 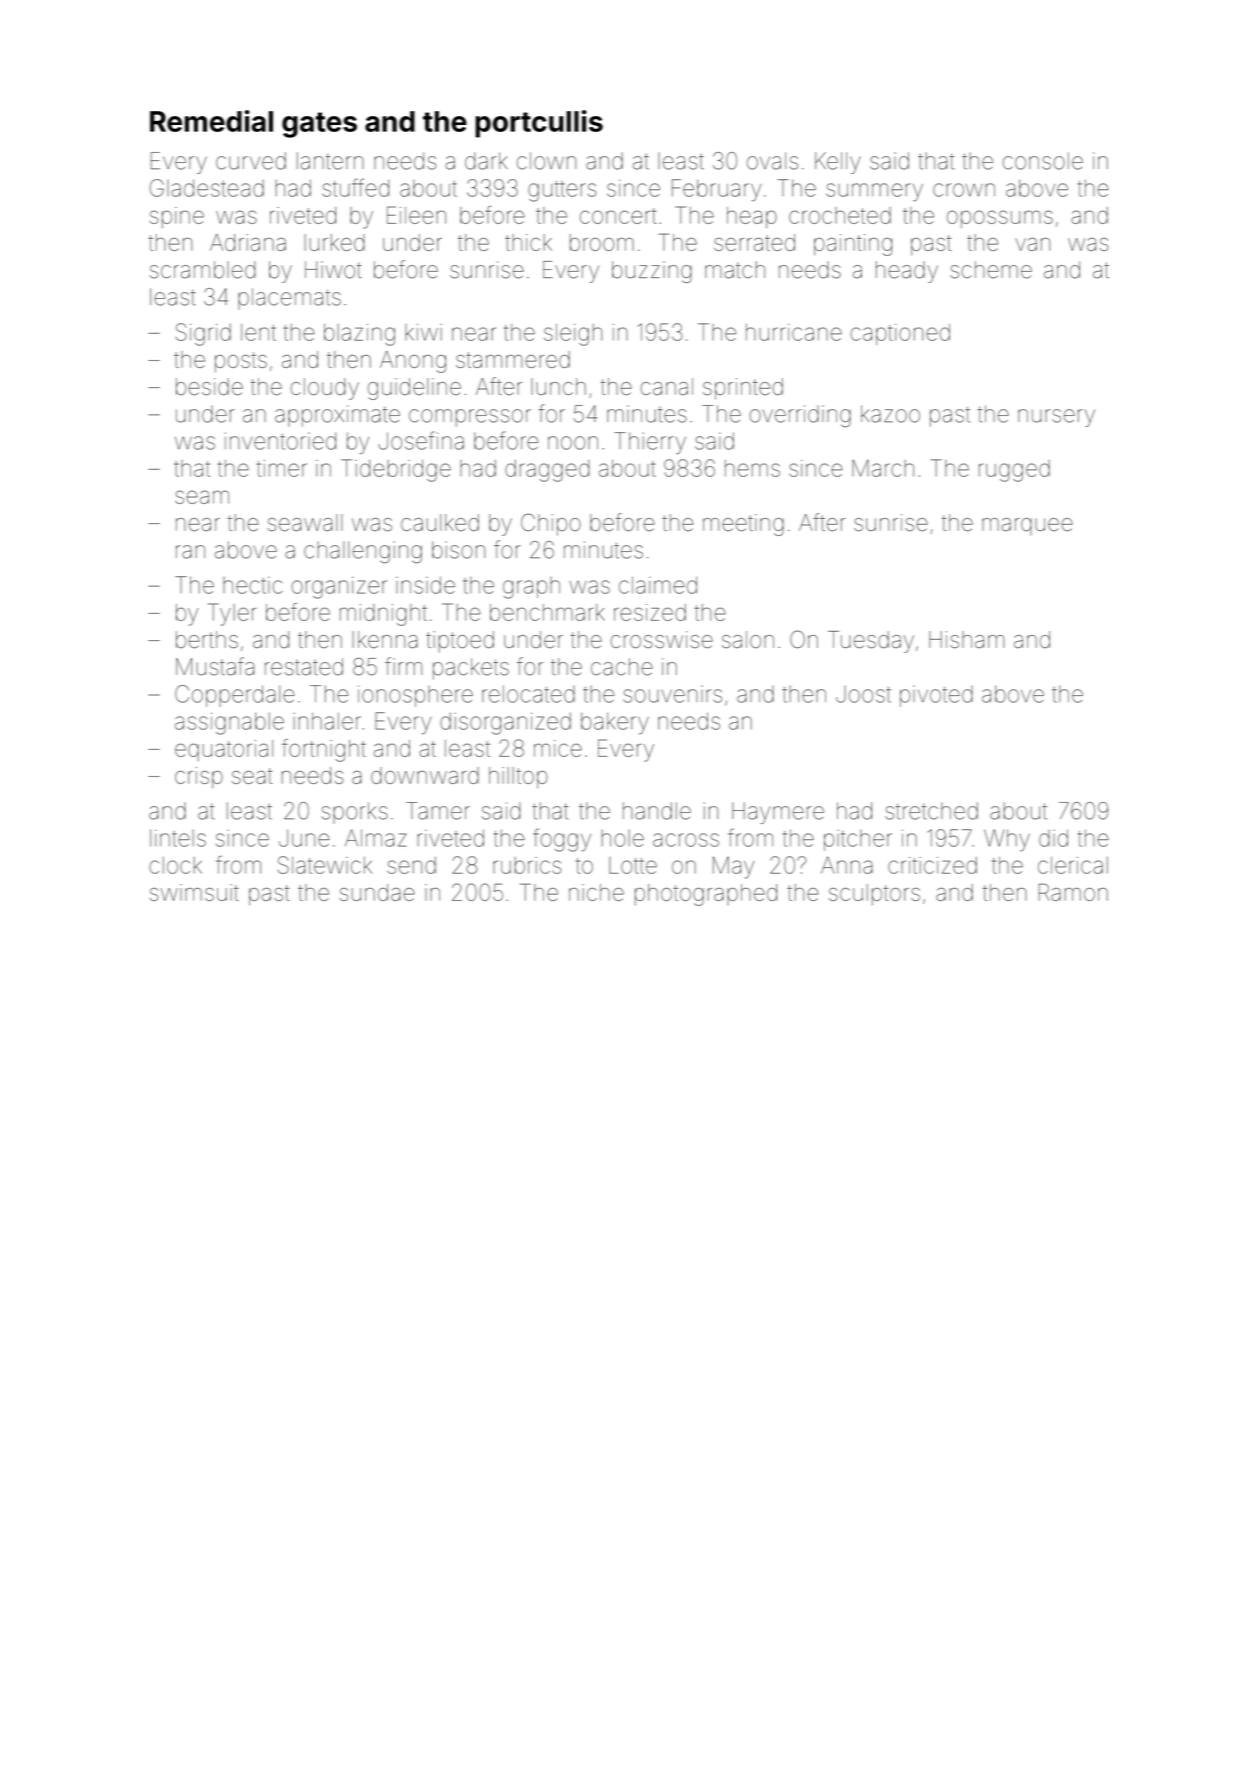 I want to click on niche, so click(x=596, y=892).
